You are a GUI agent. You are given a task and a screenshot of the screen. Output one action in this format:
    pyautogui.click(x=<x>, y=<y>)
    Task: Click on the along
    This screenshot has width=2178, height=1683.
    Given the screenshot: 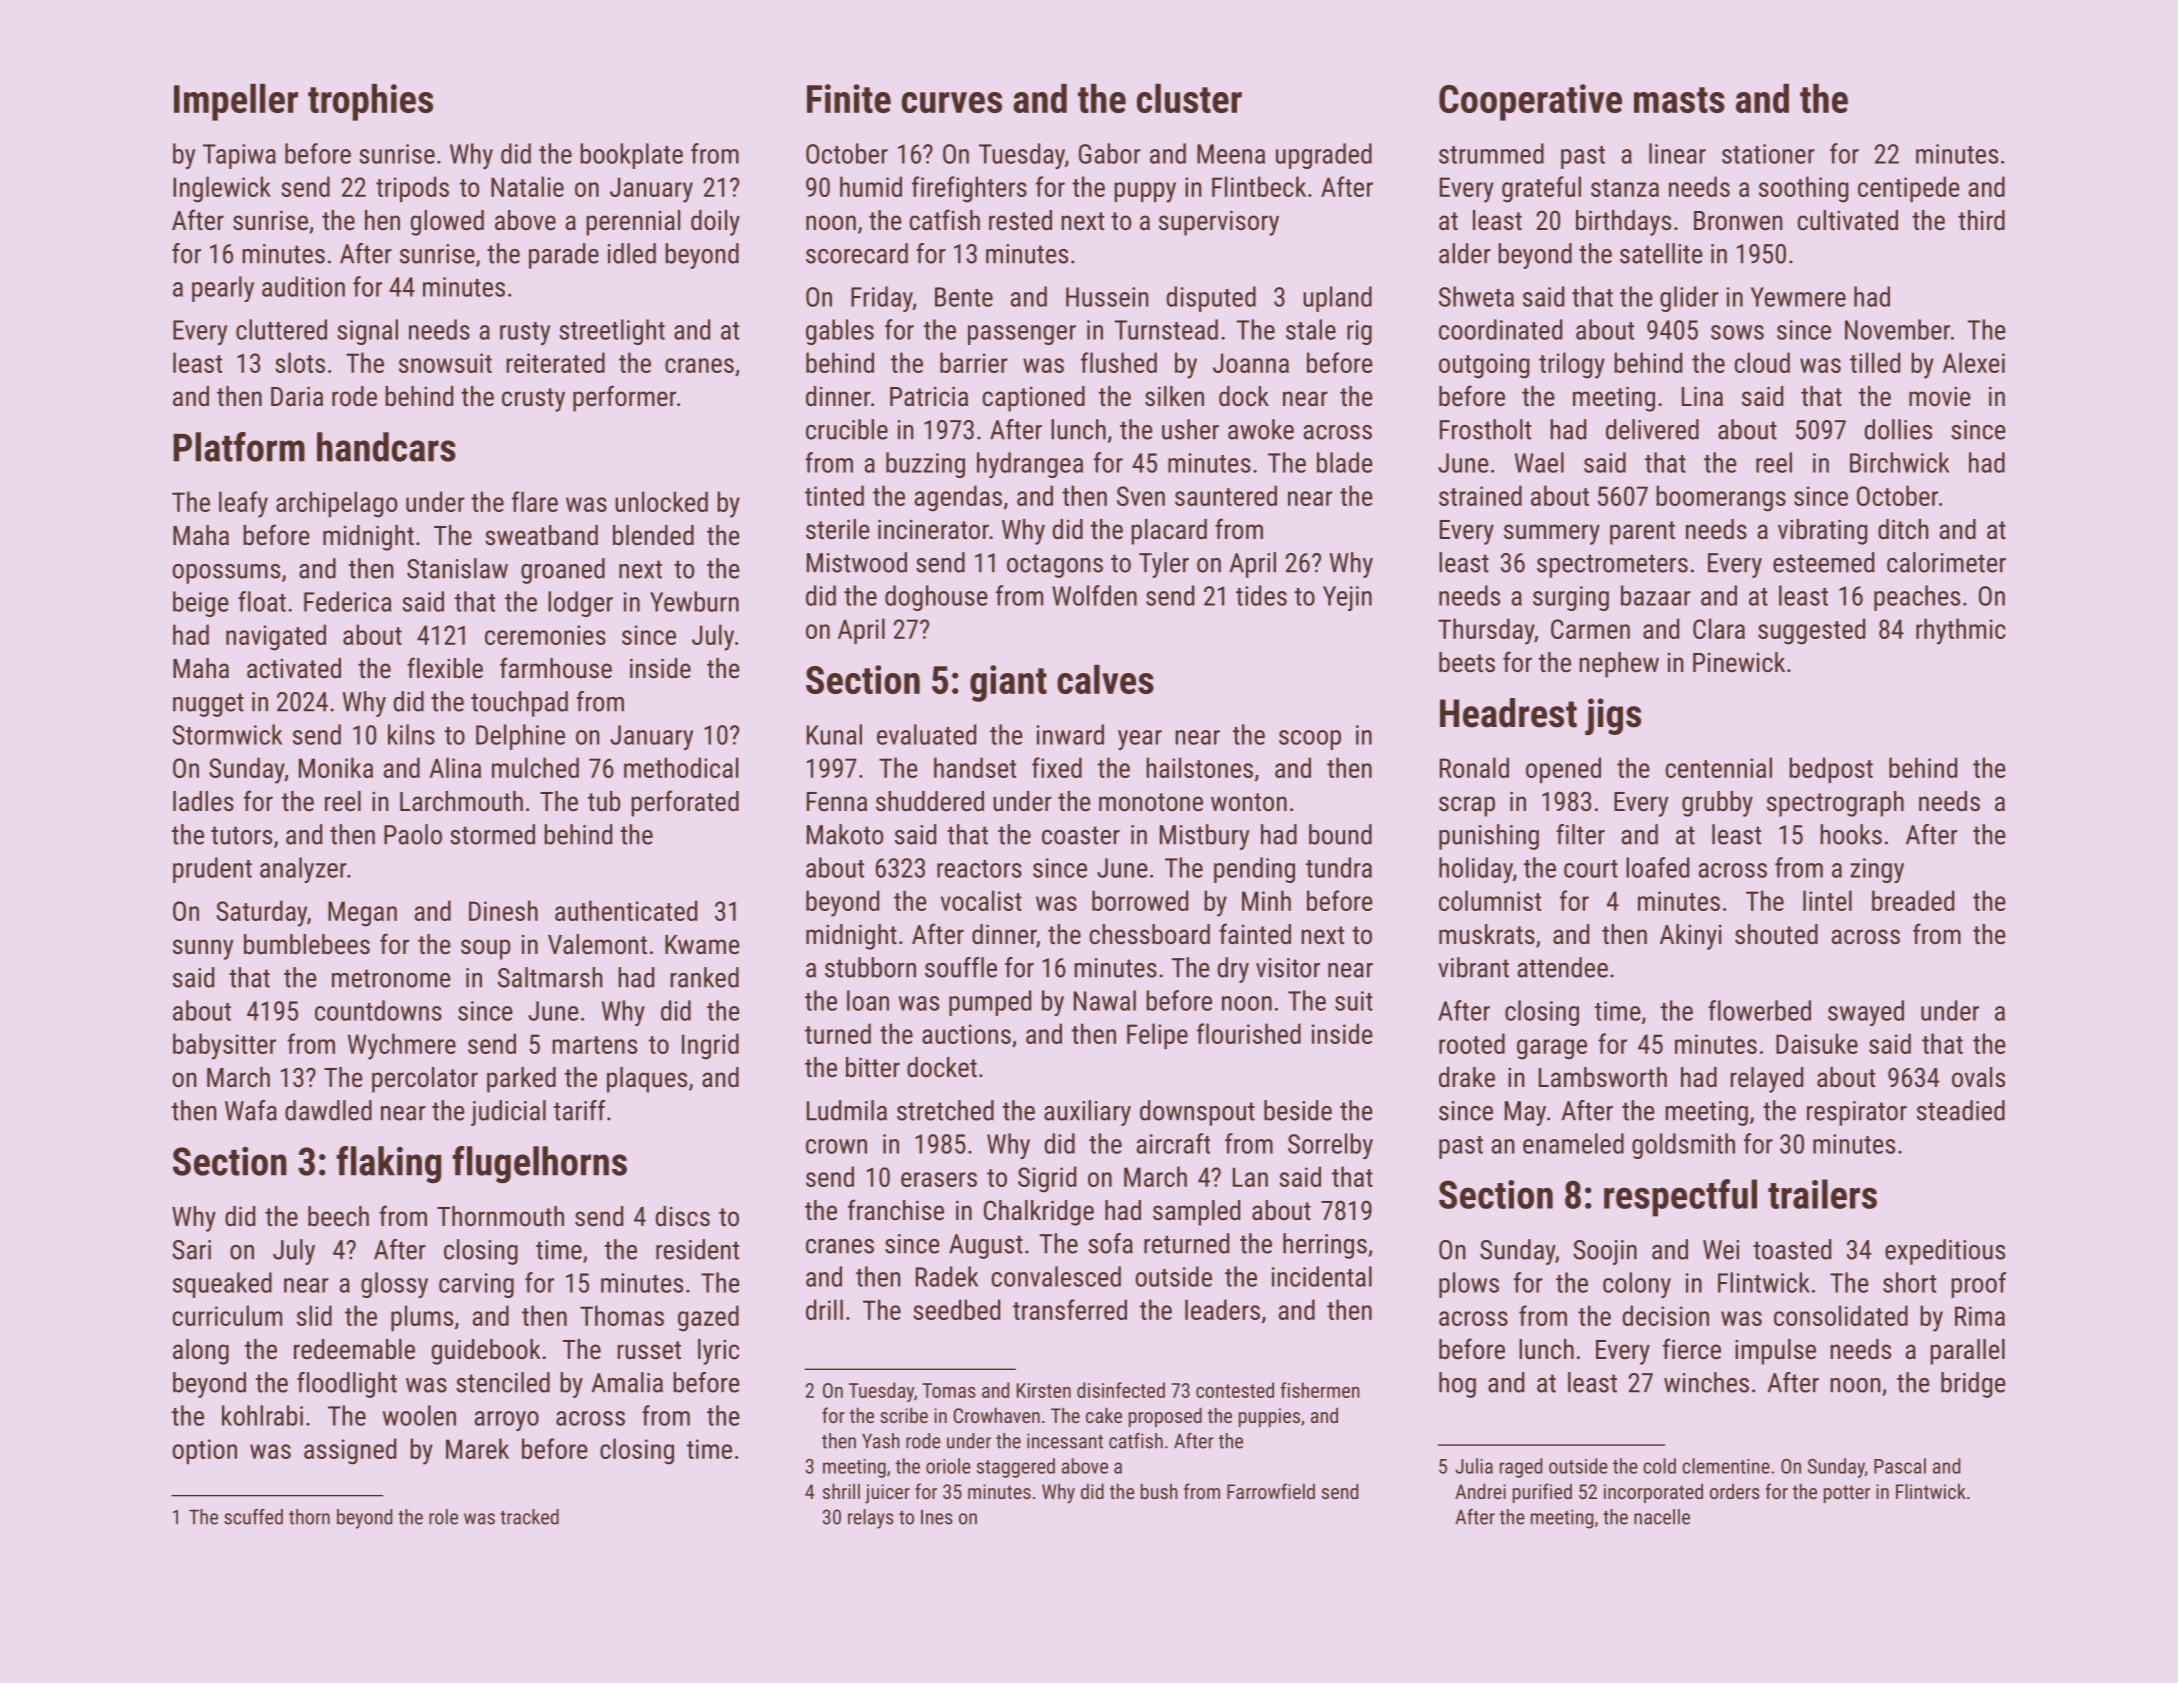 What is the action you would take?
    pyautogui.click(x=201, y=1352)
